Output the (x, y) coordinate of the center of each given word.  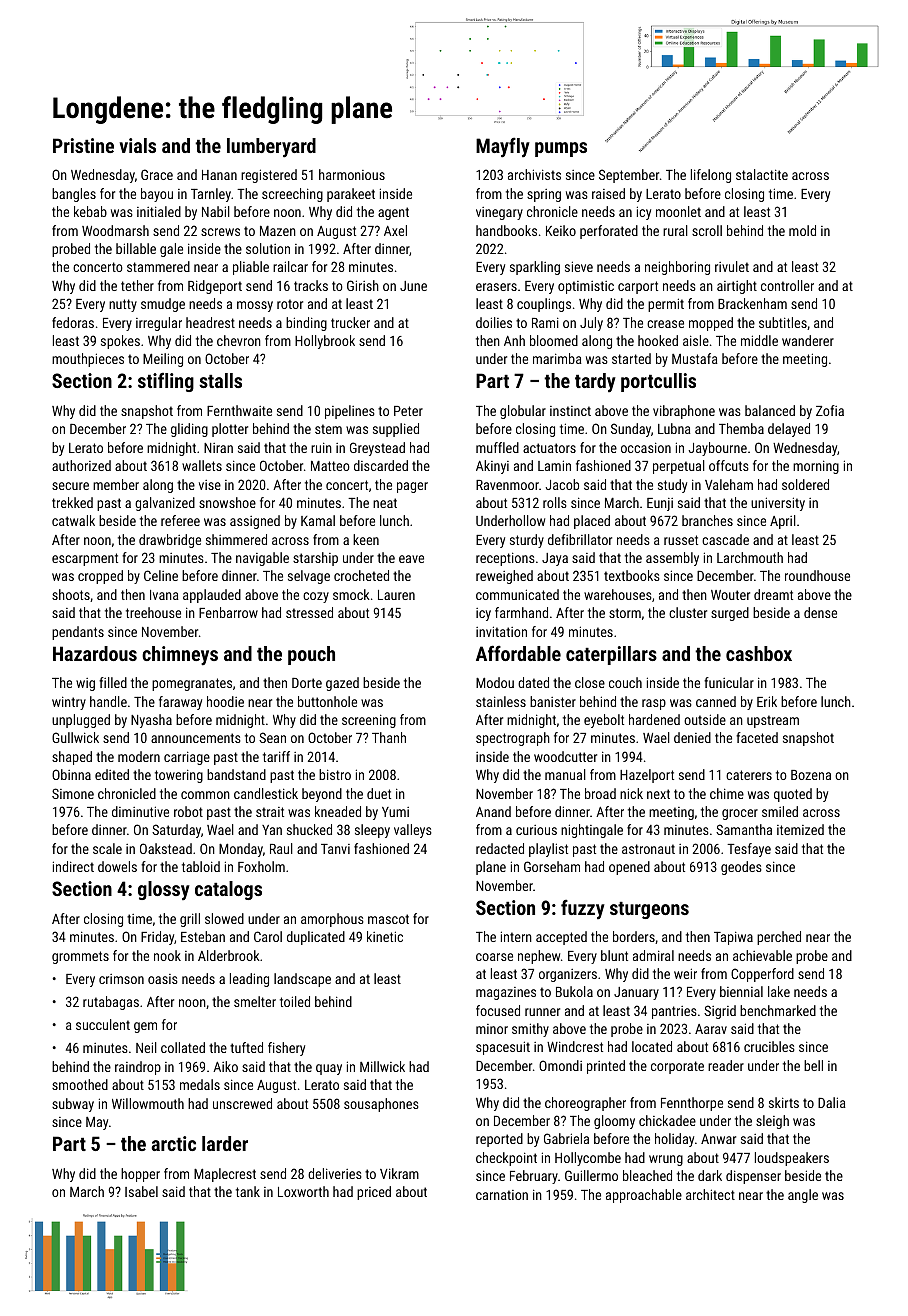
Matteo (330, 466)
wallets (202, 465)
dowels (117, 866)
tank (248, 1191)
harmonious (352, 174)
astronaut (648, 849)
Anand (493, 811)
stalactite (762, 174)
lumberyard (271, 148)
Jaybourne (717, 449)
